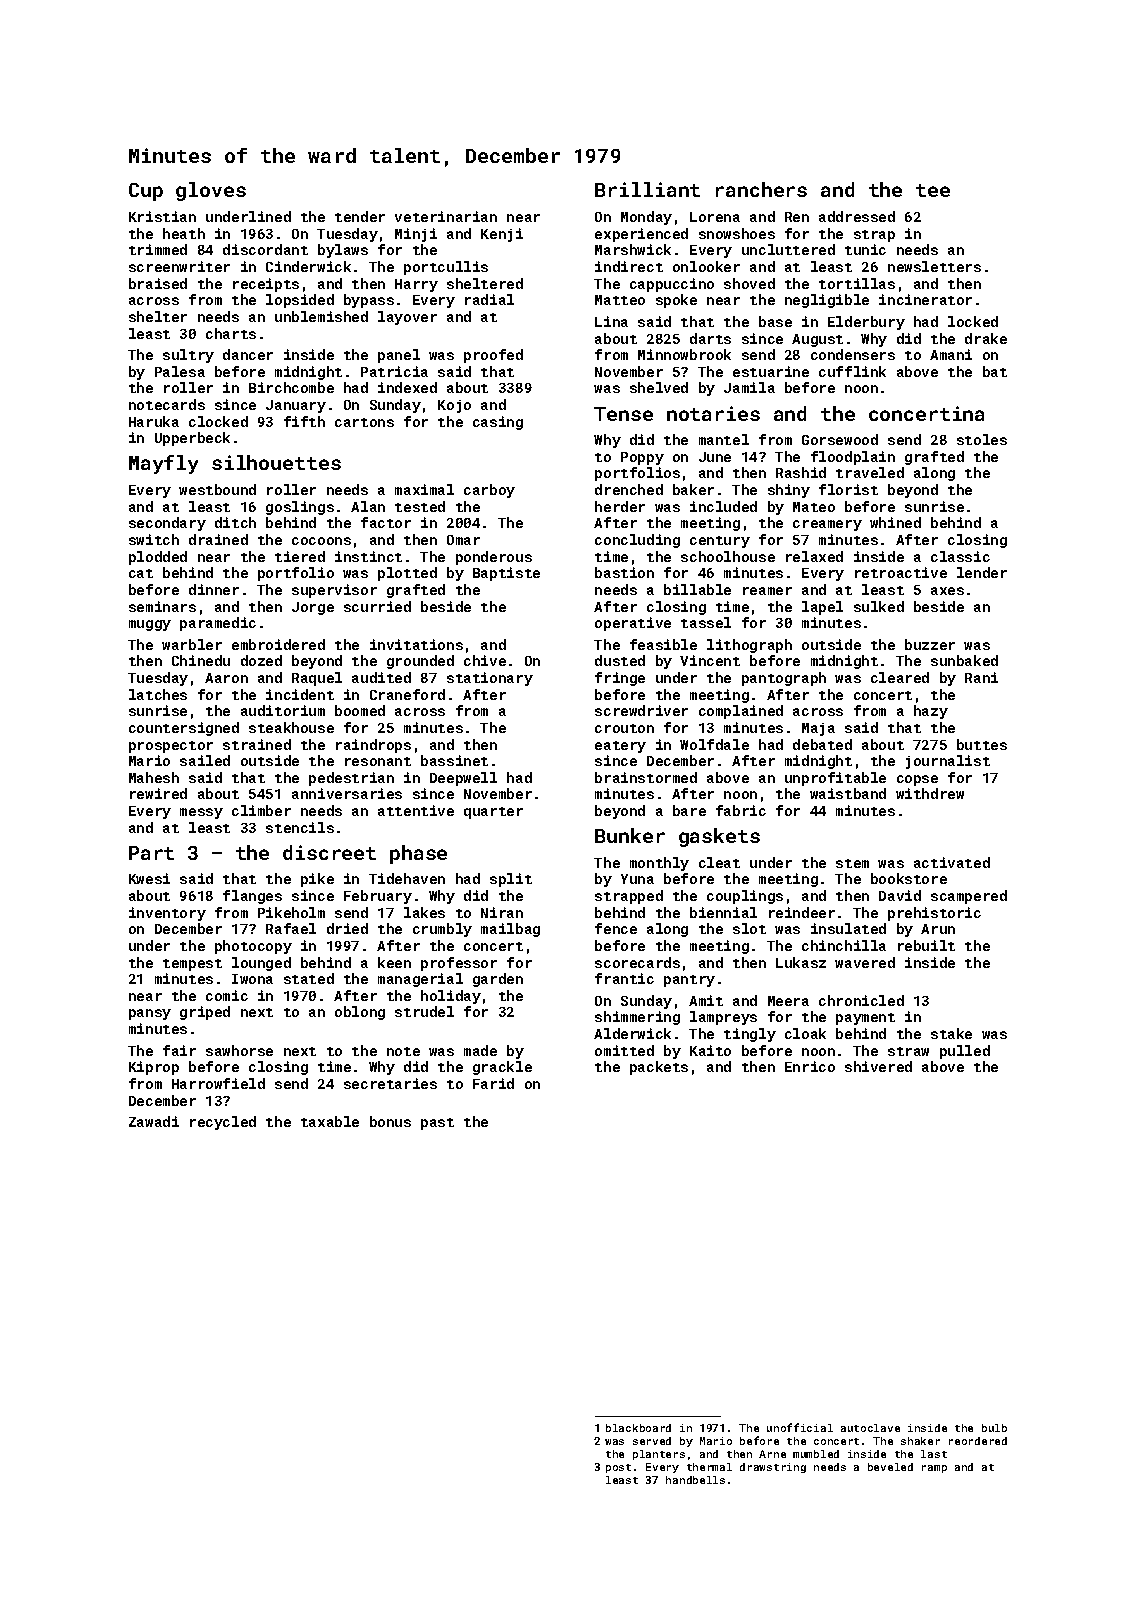 The height and width of the document is (1609, 1138). What do you see at coordinates (454, 406) in the document?
I see `Kojo` at bounding box center [454, 406].
